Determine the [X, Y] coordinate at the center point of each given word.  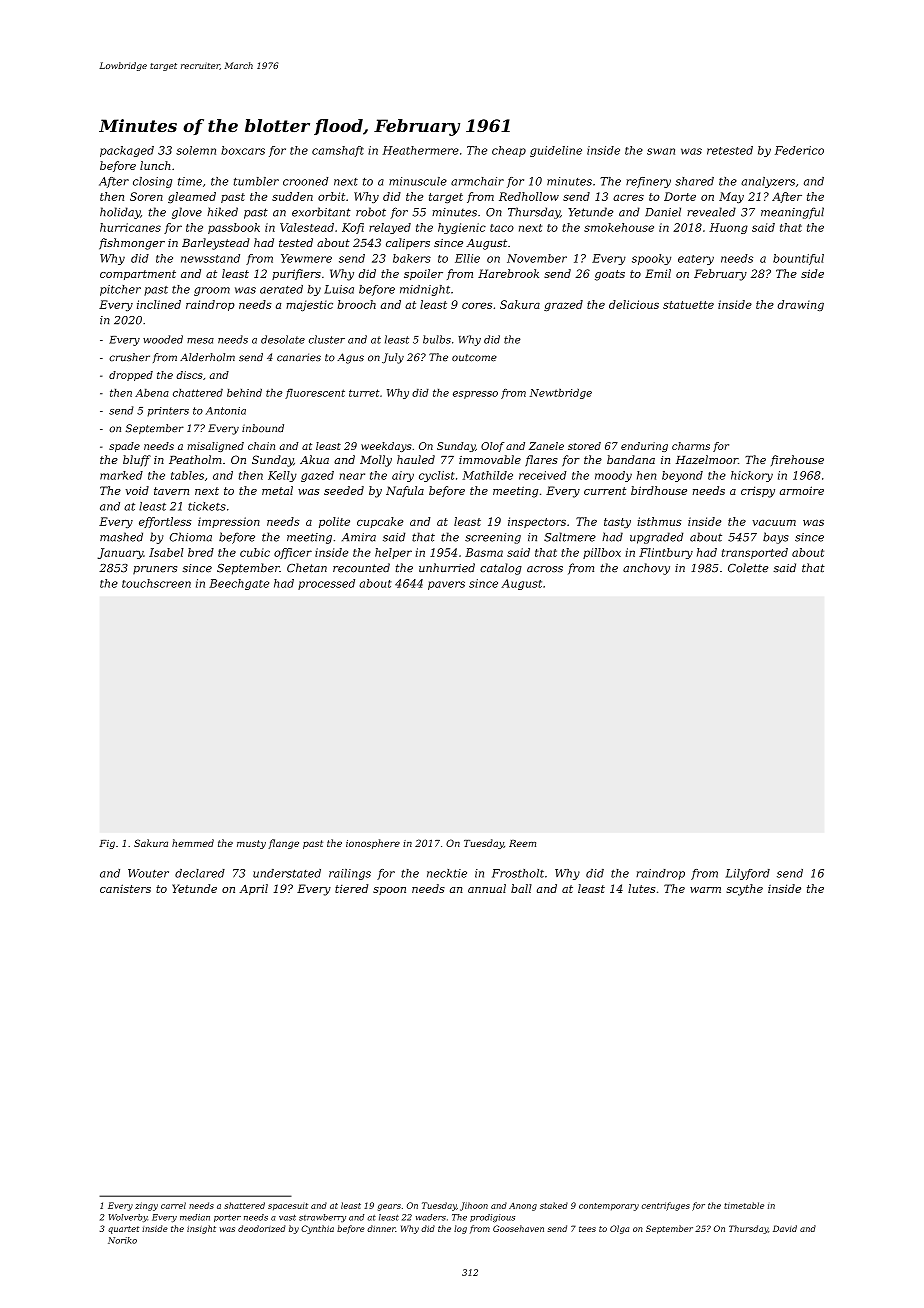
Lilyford [748, 874]
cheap [509, 151]
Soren [146, 196]
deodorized [261, 1228]
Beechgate [239, 584]
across [545, 569]
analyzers [768, 182]
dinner [381, 1228]
